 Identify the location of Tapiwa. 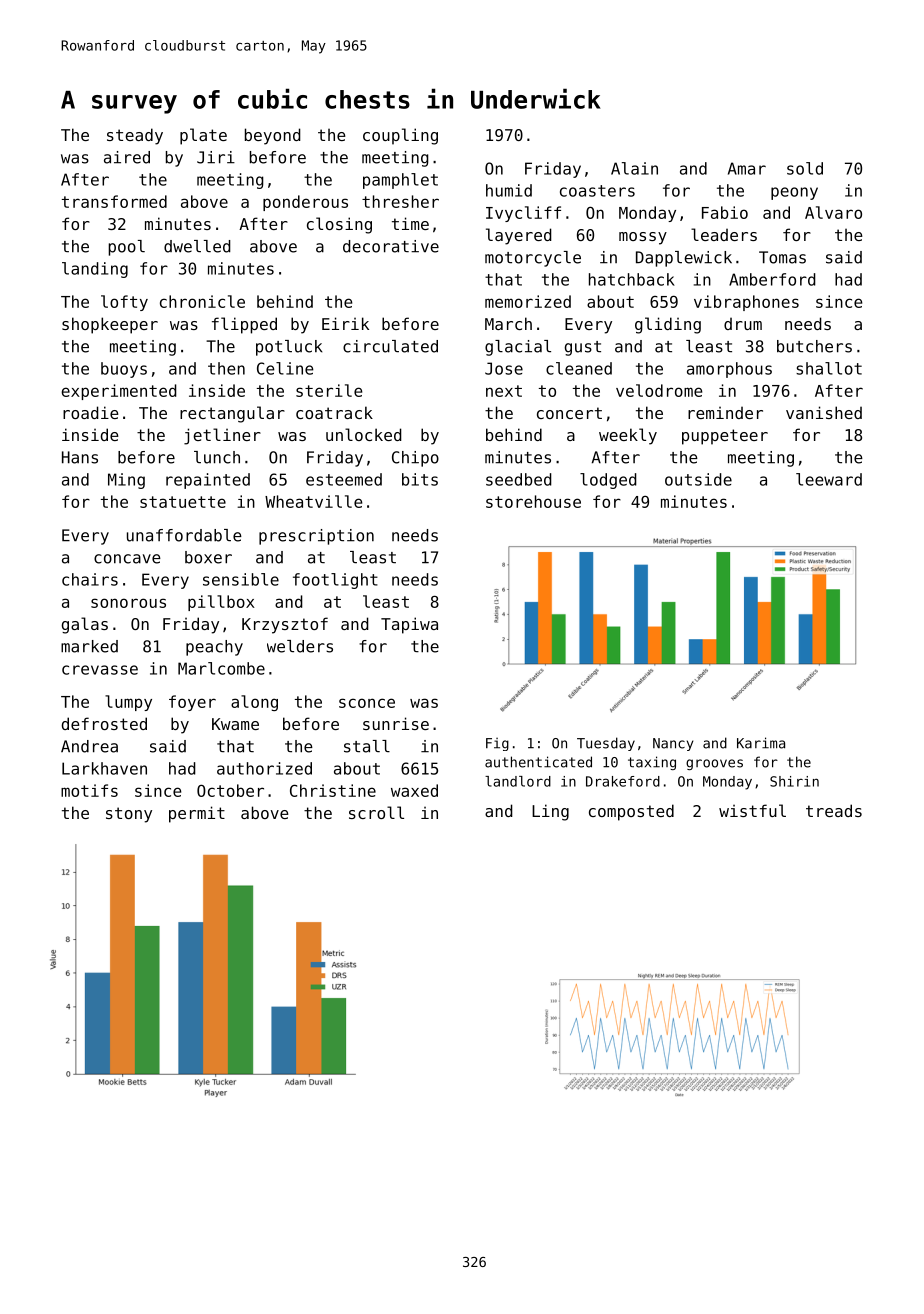
(409, 625).
